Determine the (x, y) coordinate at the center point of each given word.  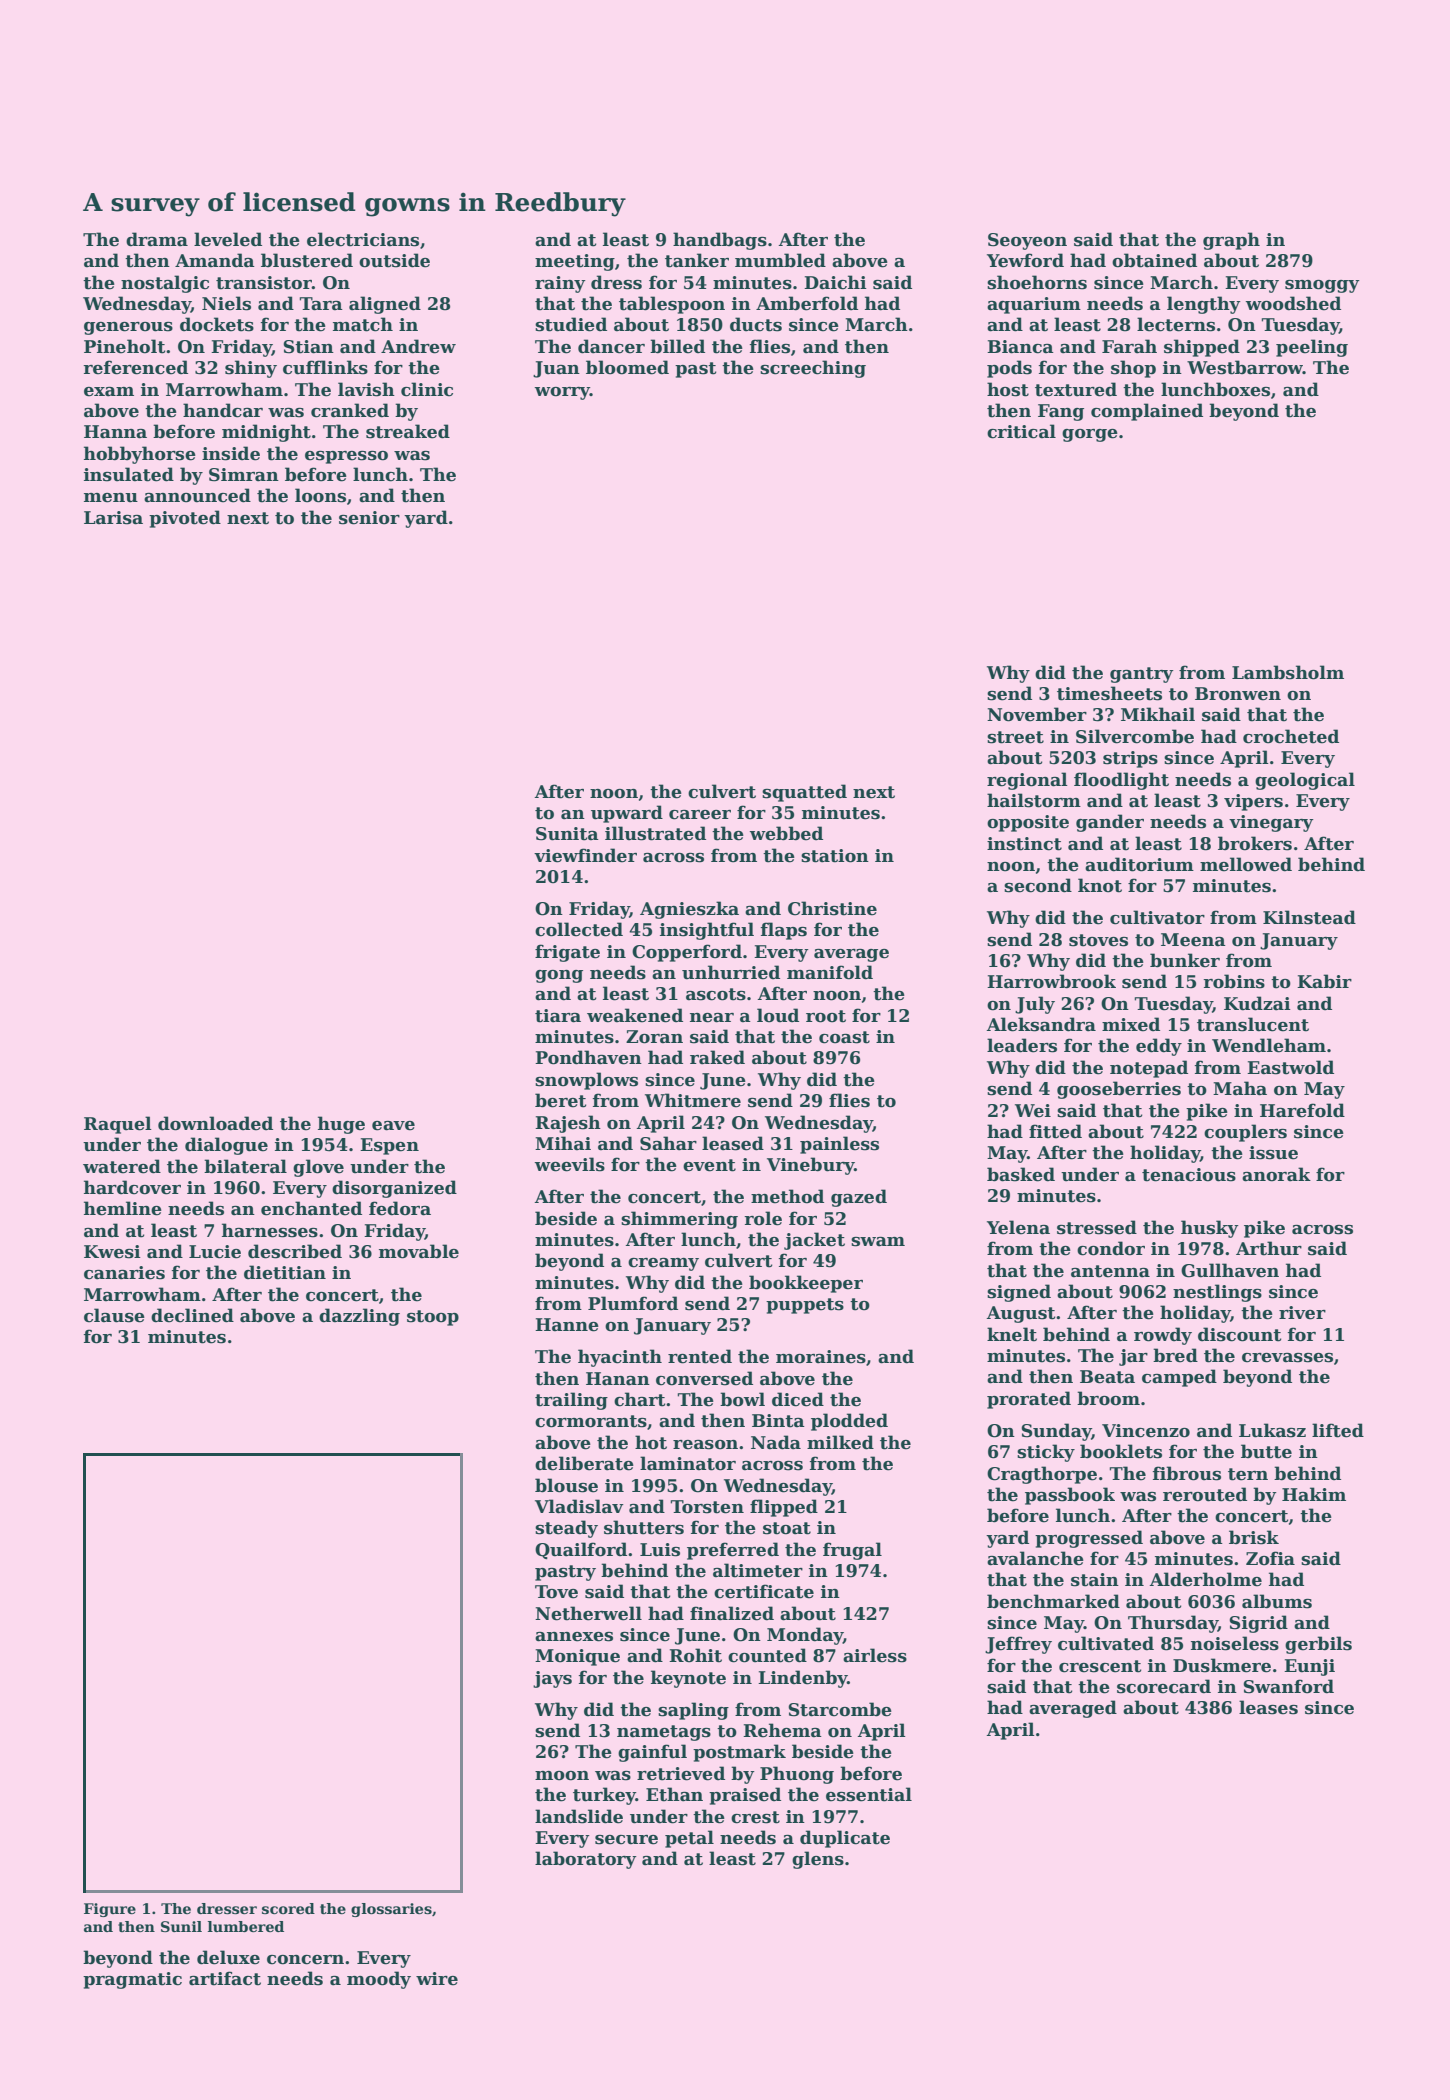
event (709, 1165)
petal (689, 1839)
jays (552, 1679)
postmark (739, 1753)
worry (562, 393)
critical (1021, 431)
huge (341, 1125)
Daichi (835, 282)
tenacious (1189, 1175)
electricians (363, 239)
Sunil (181, 1926)
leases (1268, 1707)
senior (369, 518)
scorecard (1164, 1686)
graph (1231, 241)
